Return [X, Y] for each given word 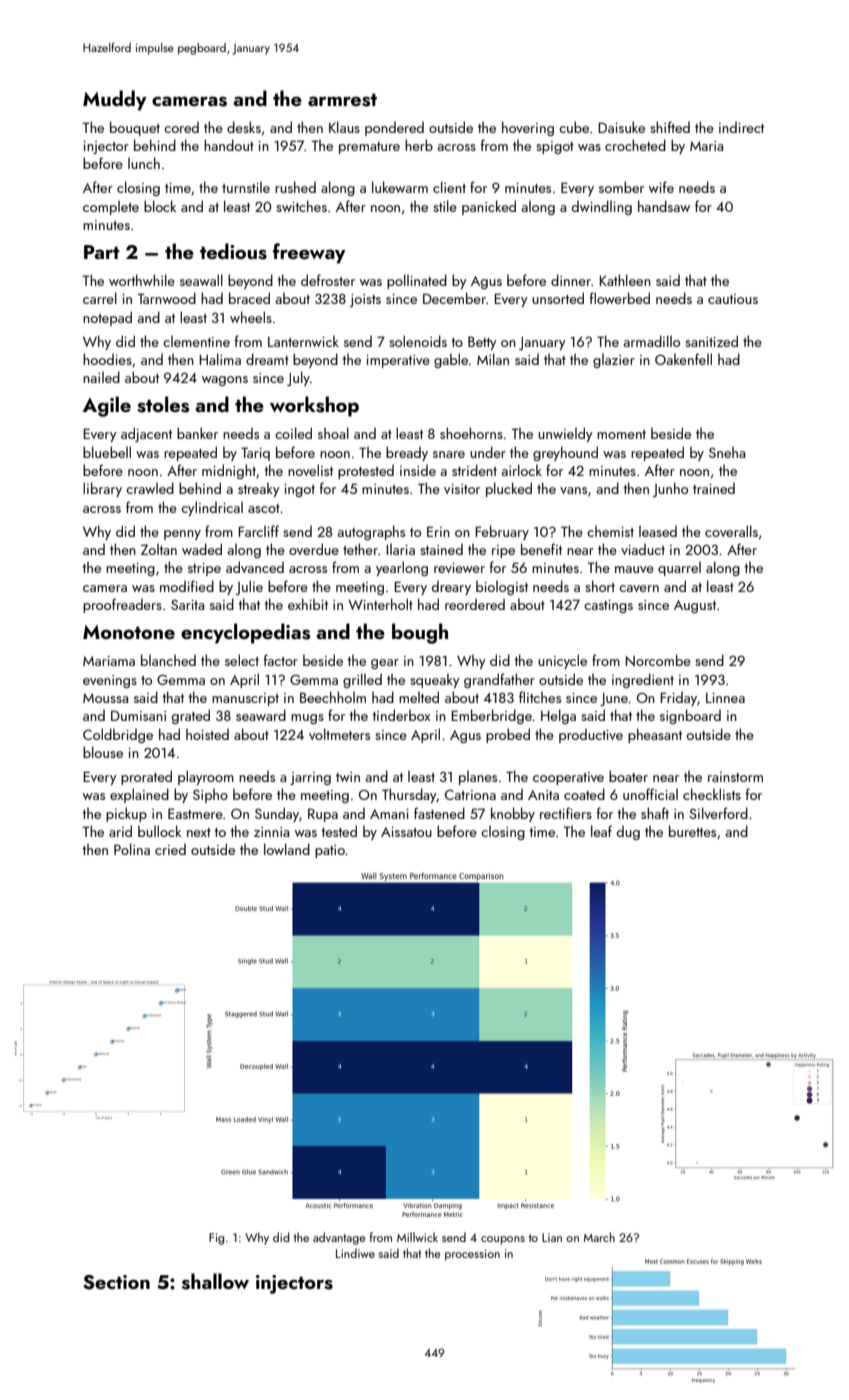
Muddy [115, 100]
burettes [692, 831]
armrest [342, 100]
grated [191, 716]
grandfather [499, 680]
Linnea [725, 698]
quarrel [679, 568]
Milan [493, 359]
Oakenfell [683, 359]
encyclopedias [245, 633]
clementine [196, 341]
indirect [741, 127]
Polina [132, 849]
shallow [215, 1281]
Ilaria [400, 549]
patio [330, 851]
